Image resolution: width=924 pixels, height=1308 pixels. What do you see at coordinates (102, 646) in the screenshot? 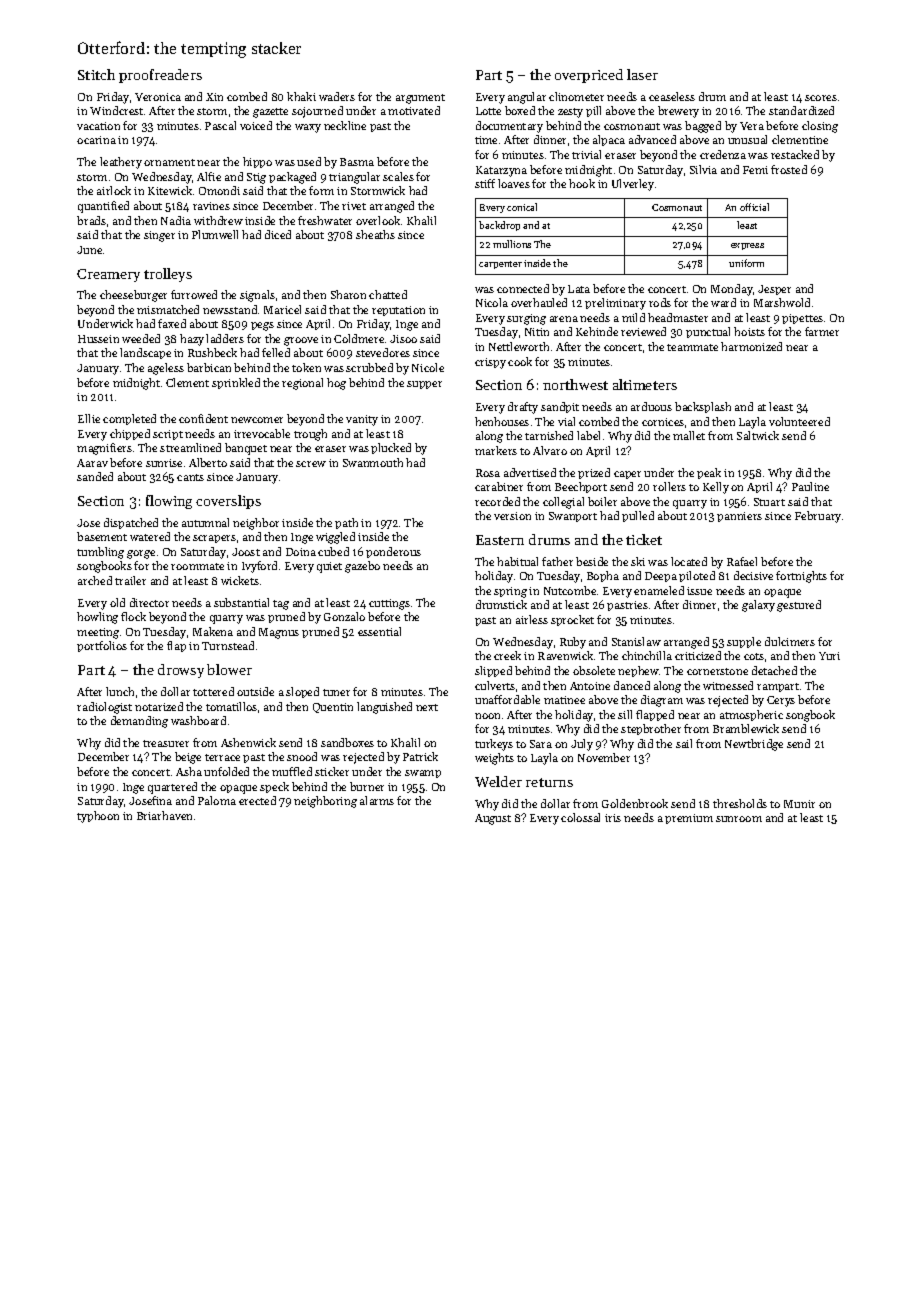
I see `portfolios` at bounding box center [102, 646].
